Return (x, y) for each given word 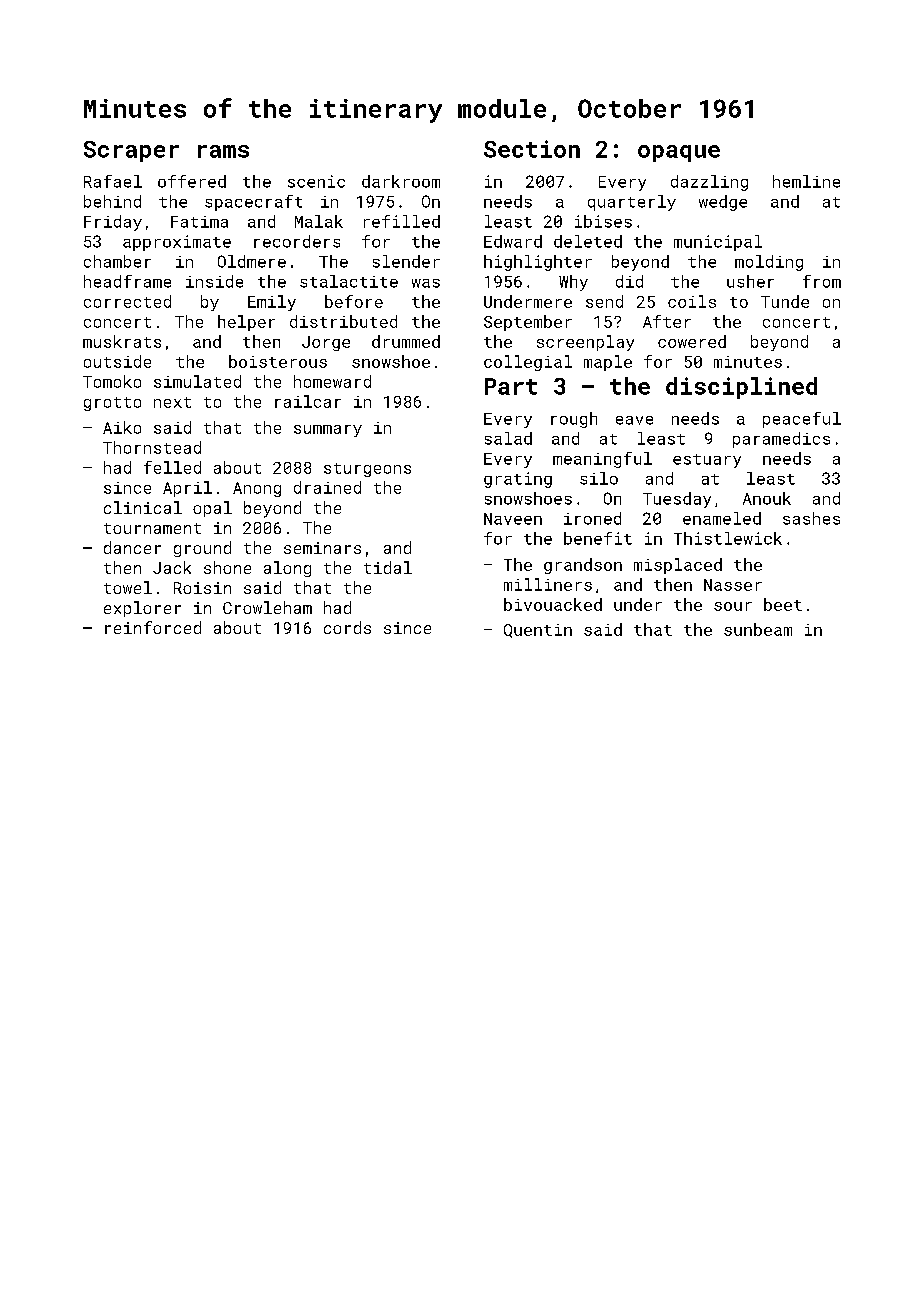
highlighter (538, 263)
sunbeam (758, 629)
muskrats (122, 341)
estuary (707, 461)
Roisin (202, 588)
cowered (692, 341)
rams (223, 151)
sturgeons (367, 470)
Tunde (785, 301)
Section (532, 149)
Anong (257, 489)
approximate (177, 243)
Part (511, 386)
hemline (806, 181)
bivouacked (553, 604)
